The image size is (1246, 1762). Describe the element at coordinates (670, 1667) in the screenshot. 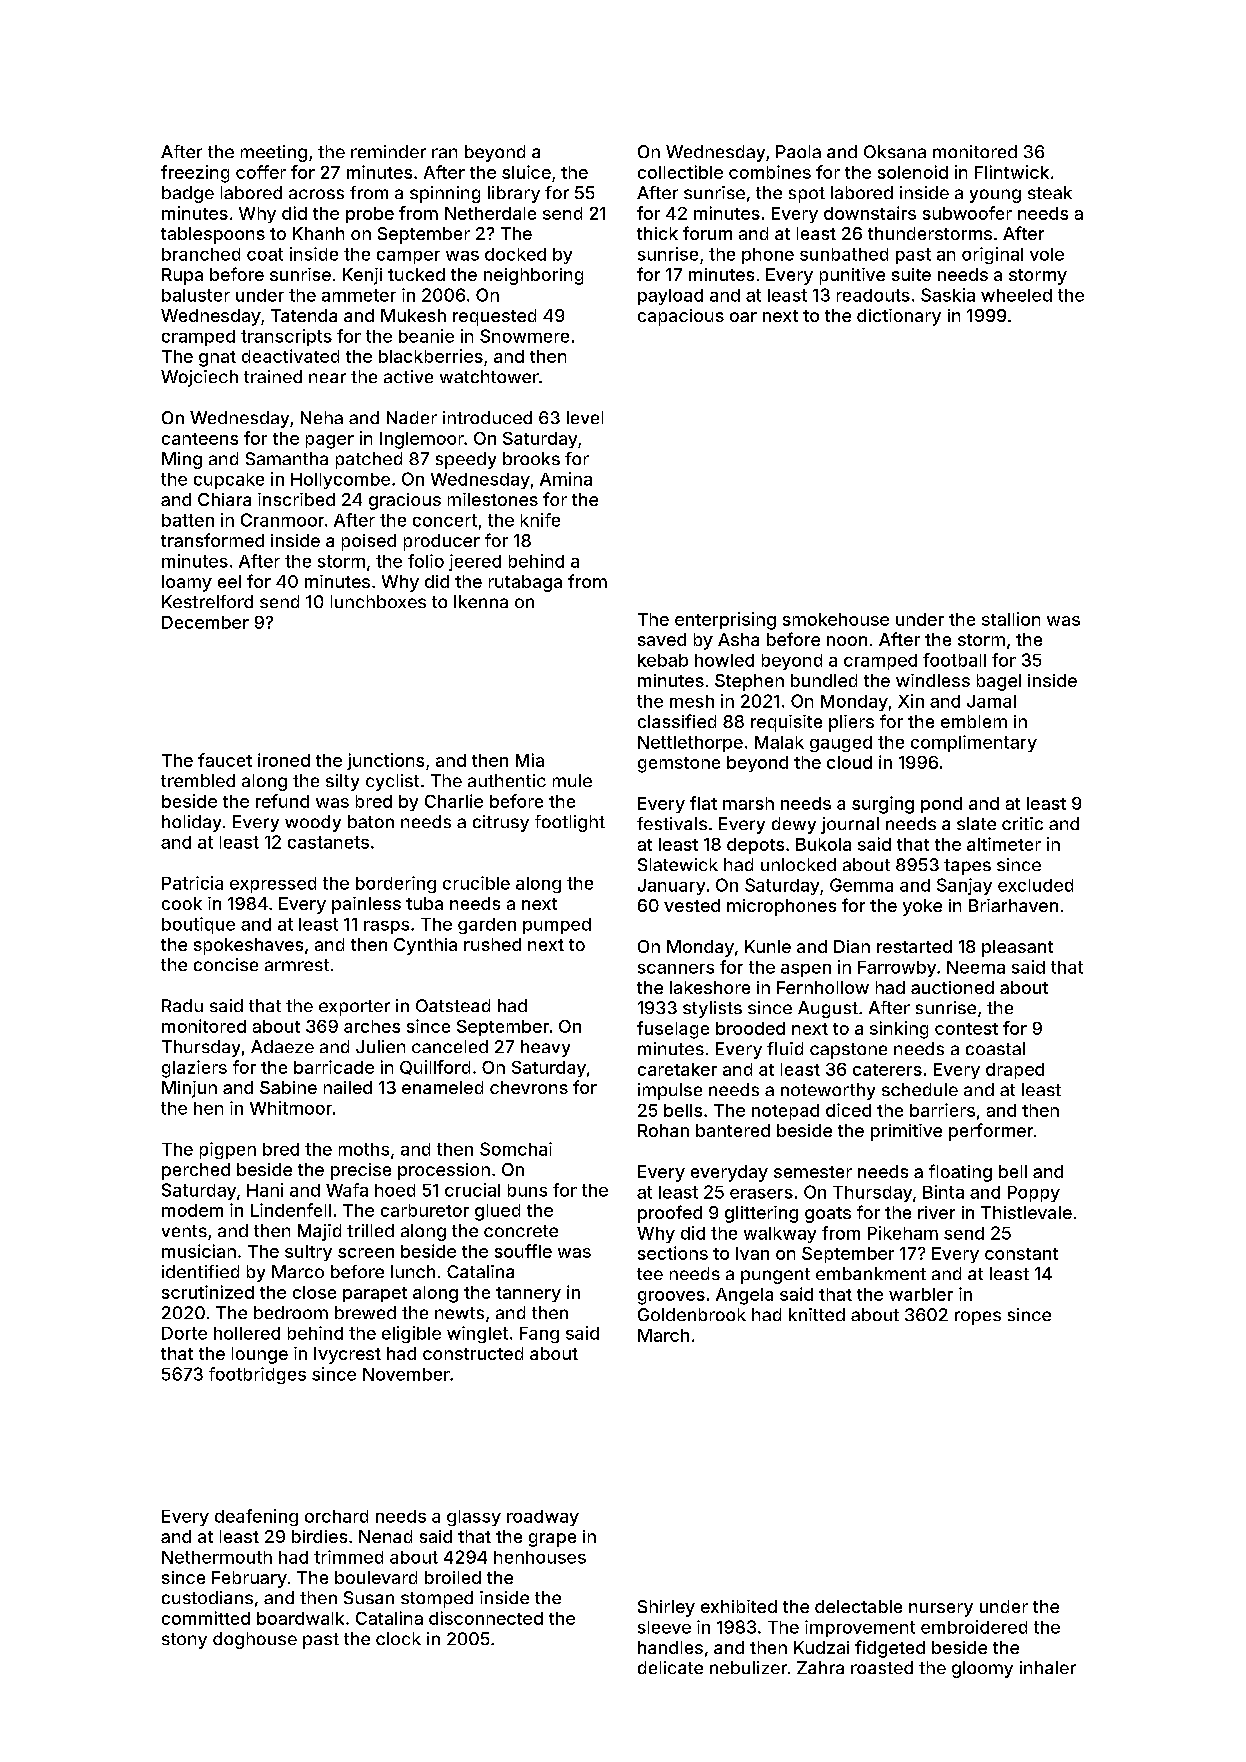

I see `delicate` at that location.
